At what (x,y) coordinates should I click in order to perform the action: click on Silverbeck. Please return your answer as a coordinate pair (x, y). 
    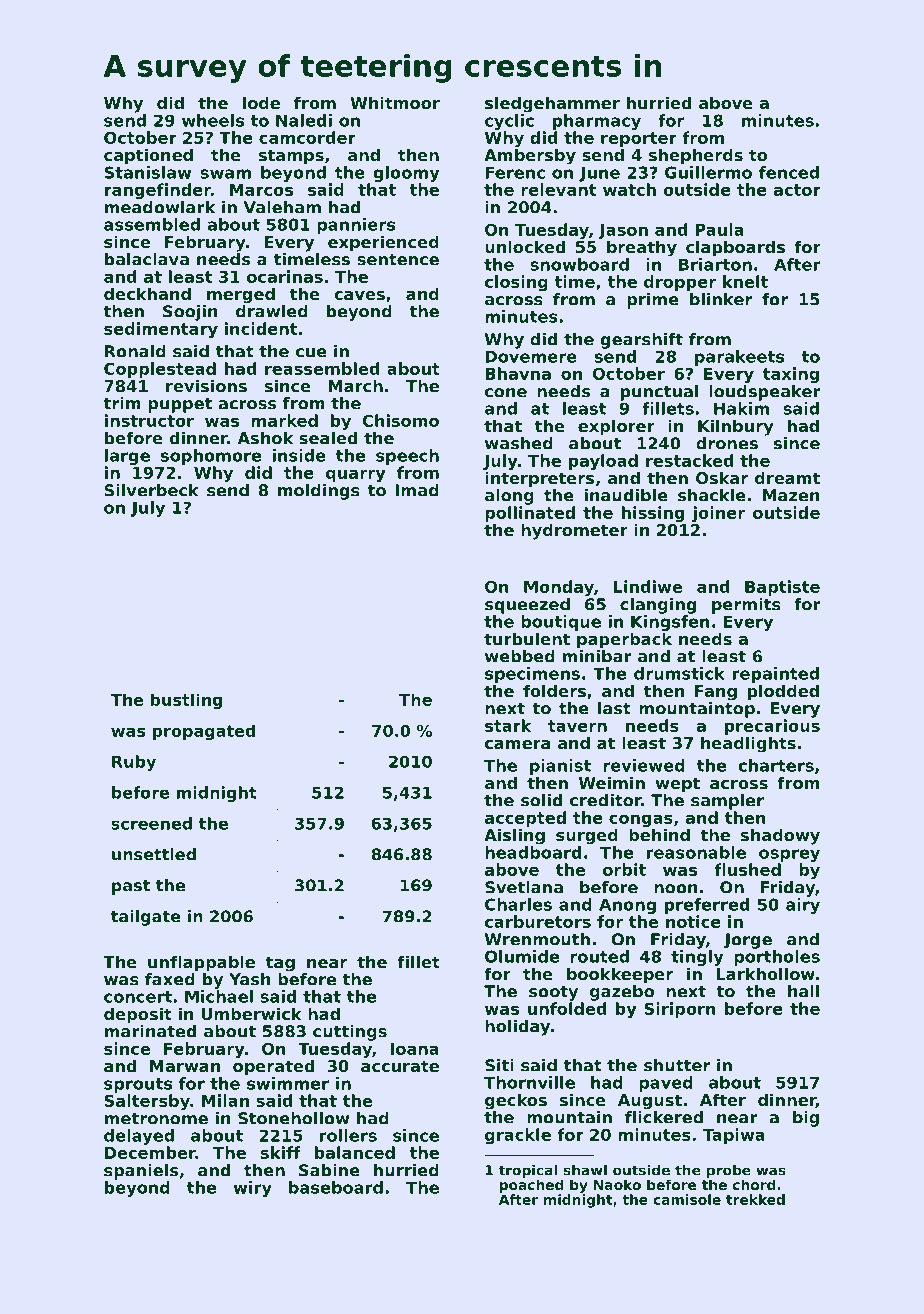
    Looking at the image, I should click on (151, 490).
